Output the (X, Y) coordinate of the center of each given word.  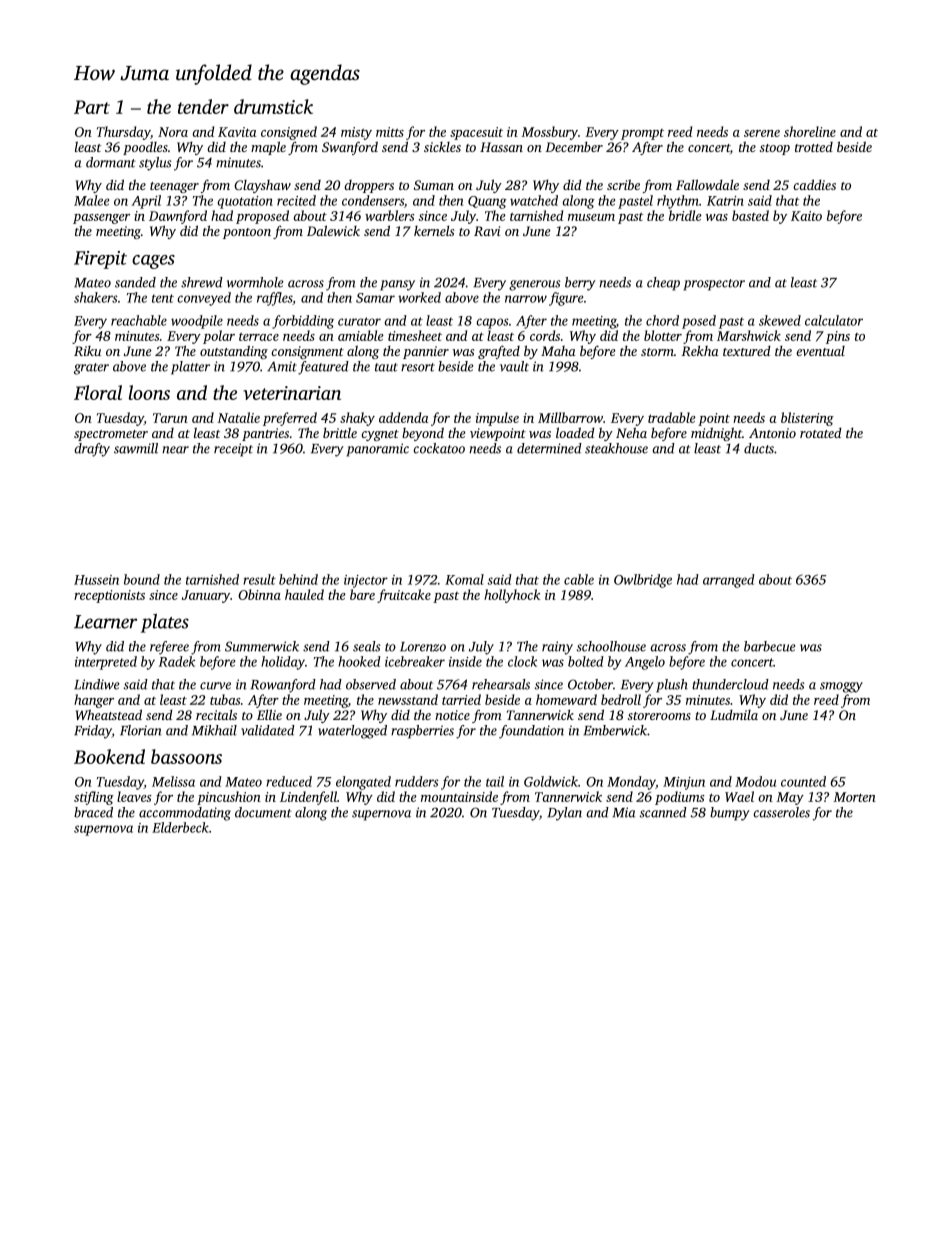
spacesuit (476, 133)
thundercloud (730, 684)
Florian (141, 730)
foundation (531, 732)
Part (92, 107)
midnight (716, 434)
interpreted (106, 663)
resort (418, 367)
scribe (623, 184)
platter (190, 368)
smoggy (841, 687)
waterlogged (352, 732)
